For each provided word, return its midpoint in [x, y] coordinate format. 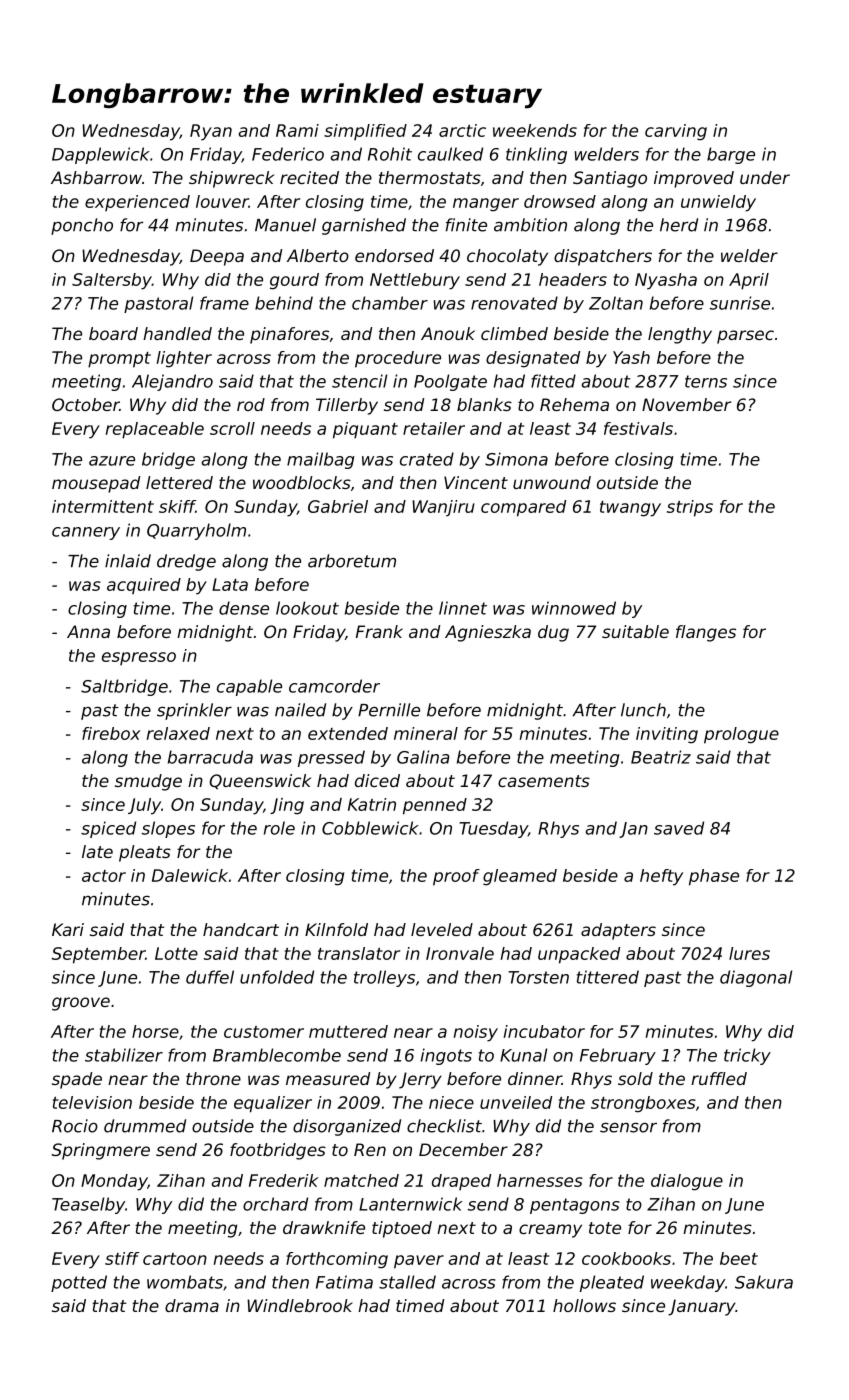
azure [112, 461]
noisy [475, 1033]
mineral [426, 733]
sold [635, 1078]
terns [706, 381]
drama [192, 1305]
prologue [741, 735]
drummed [145, 1126]
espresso [139, 658]
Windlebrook [300, 1305]
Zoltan [616, 303]
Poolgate [450, 382]
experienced [137, 203]
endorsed [394, 255]
